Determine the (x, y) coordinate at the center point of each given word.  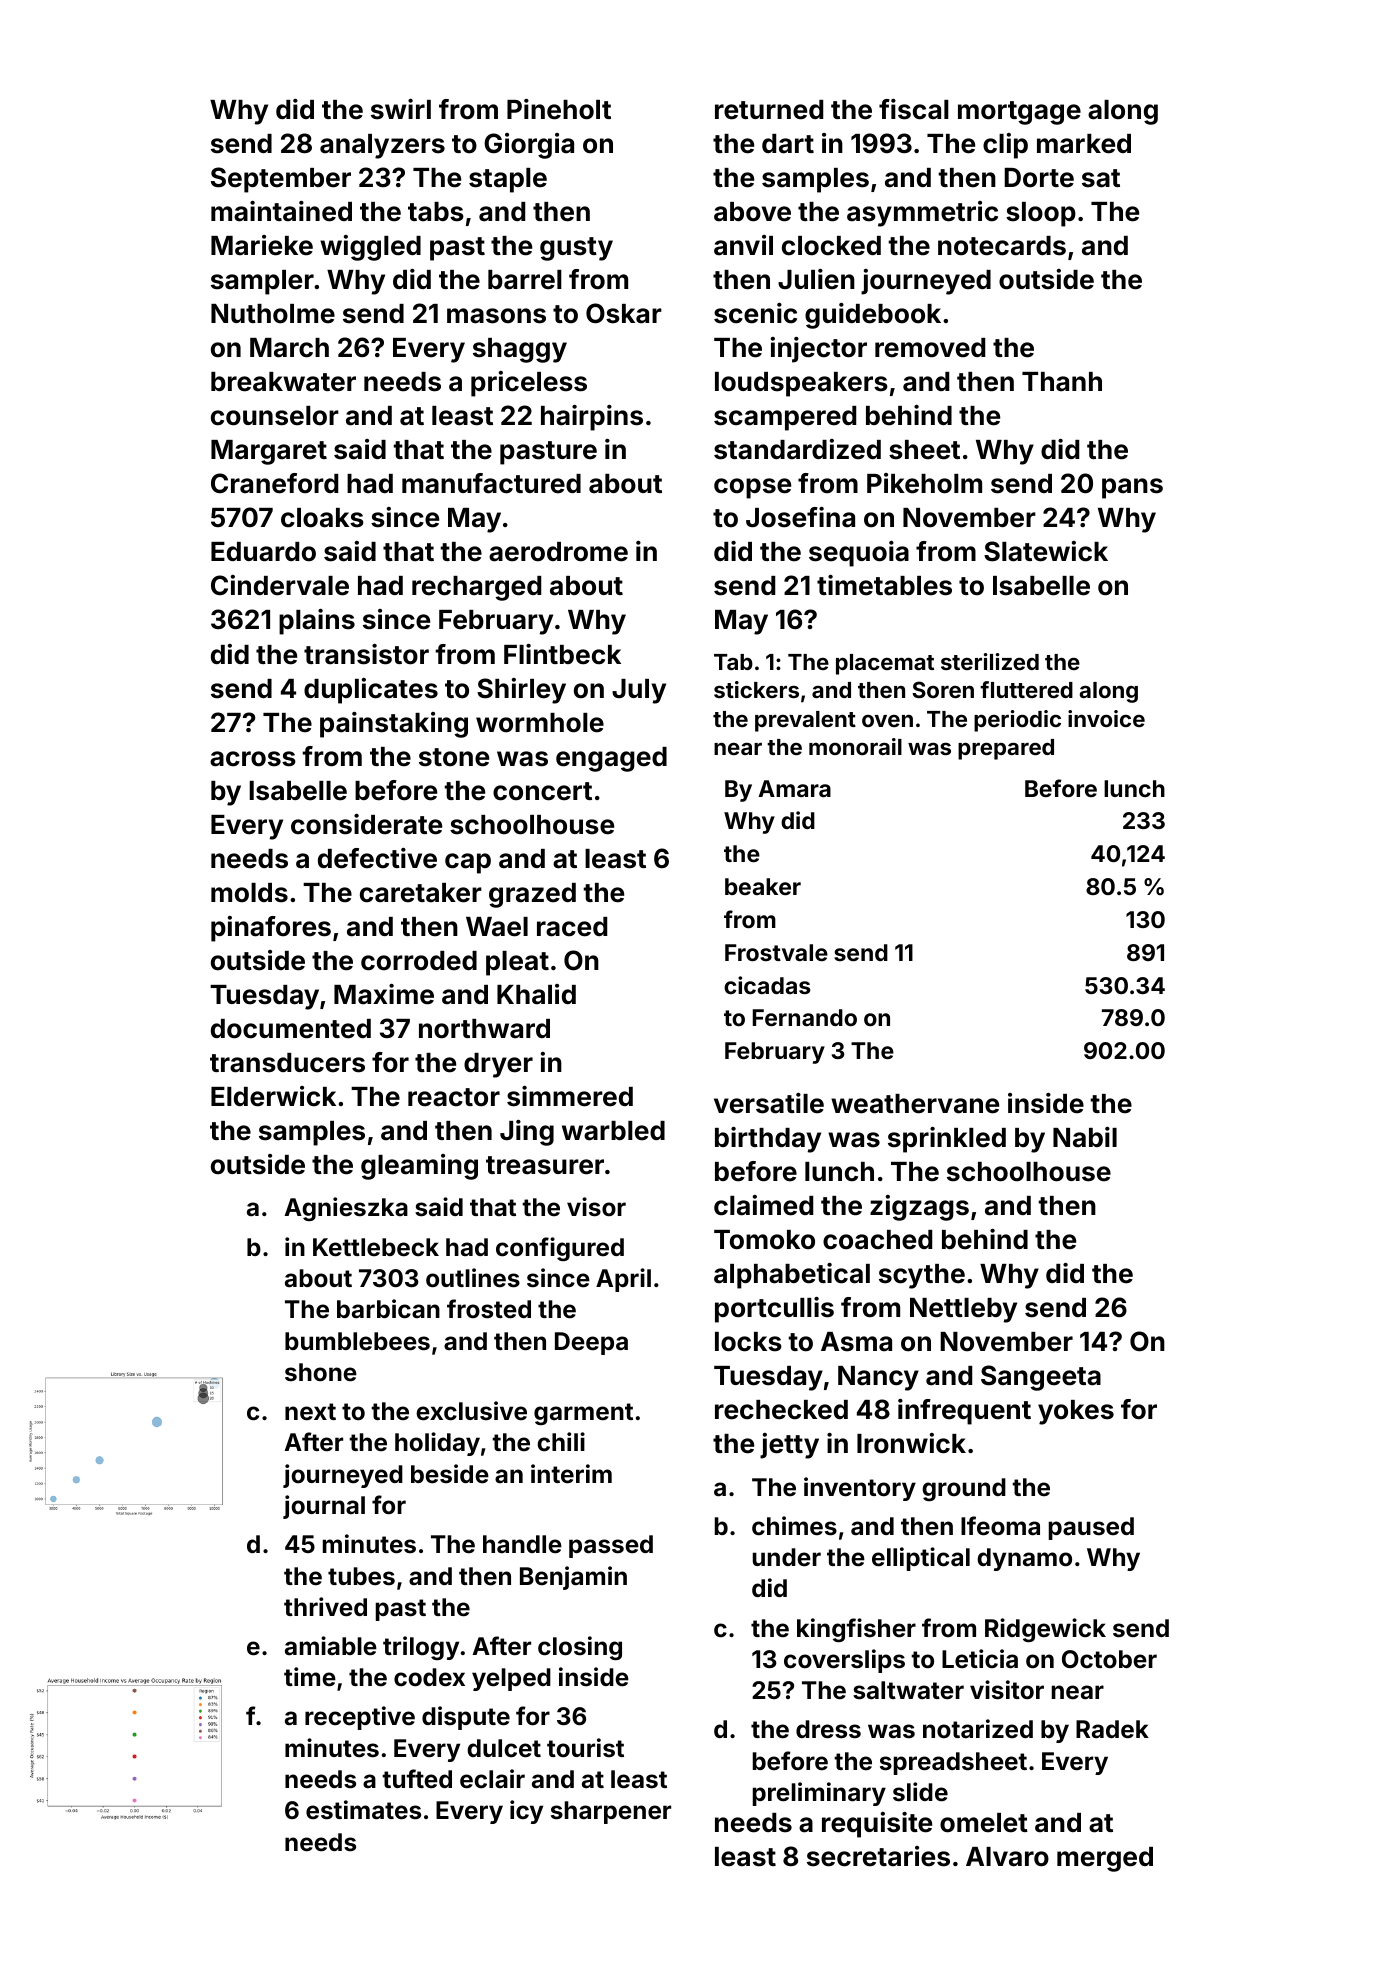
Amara (794, 788)
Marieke (262, 245)
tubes (361, 1576)
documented (291, 1029)
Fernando (805, 1017)
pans (1132, 488)
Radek (1112, 1729)
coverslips (844, 1661)
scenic (755, 313)
